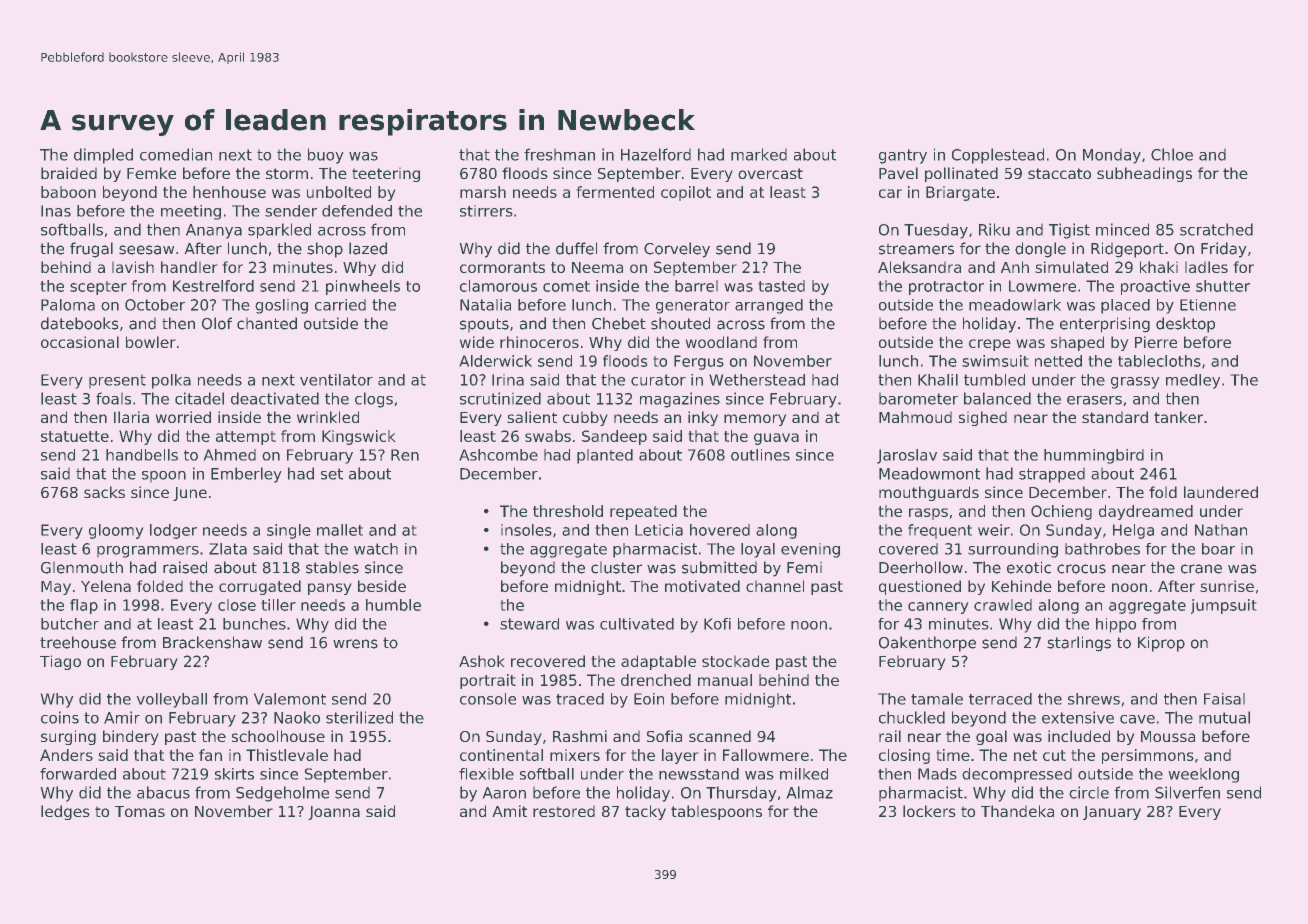 This screenshot has width=1308, height=924. I want to click on Ashok, so click(482, 661).
